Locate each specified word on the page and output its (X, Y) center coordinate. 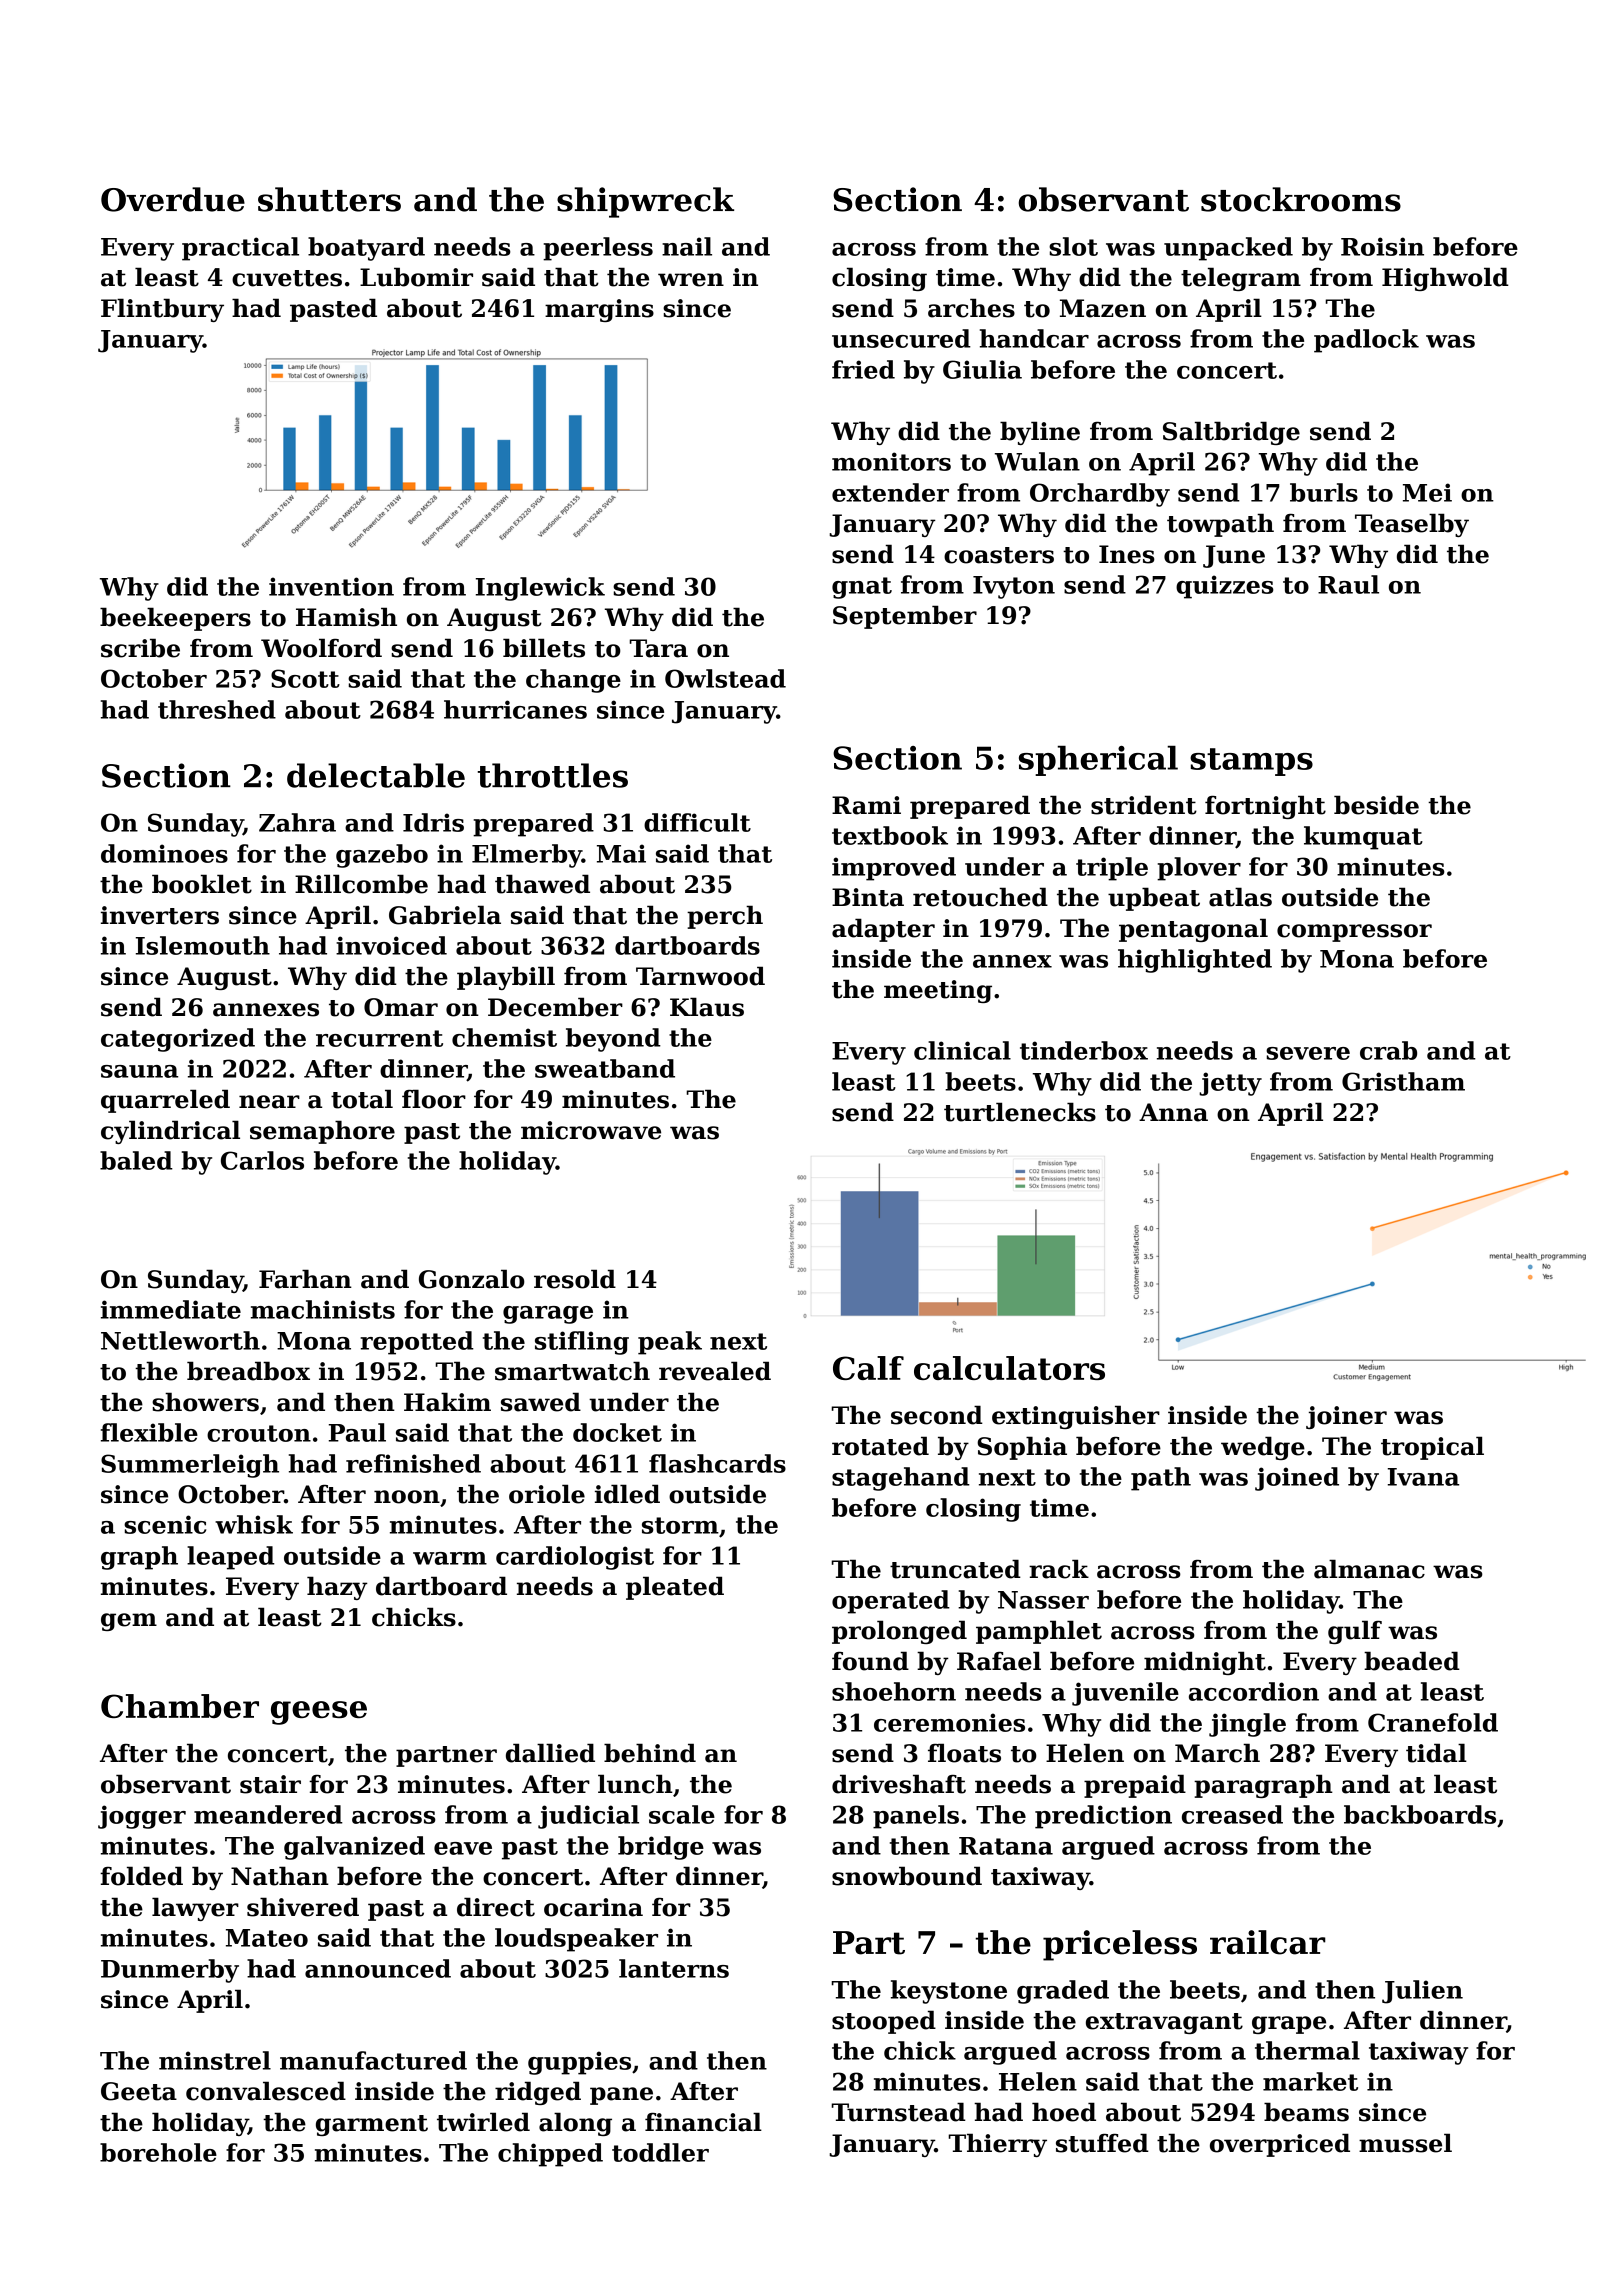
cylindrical (170, 1132)
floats (964, 1753)
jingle (1247, 1725)
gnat (862, 588)
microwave (591, 1130)
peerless (598, 249)
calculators (1009, 1368)
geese (319, 1713)
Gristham (1403, 1081)
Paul (357, 1432)
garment (372, 2125)
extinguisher (1076, 1417)
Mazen (1103, 308)
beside (1376, 805)
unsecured (901, 338)
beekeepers (175, 619)
